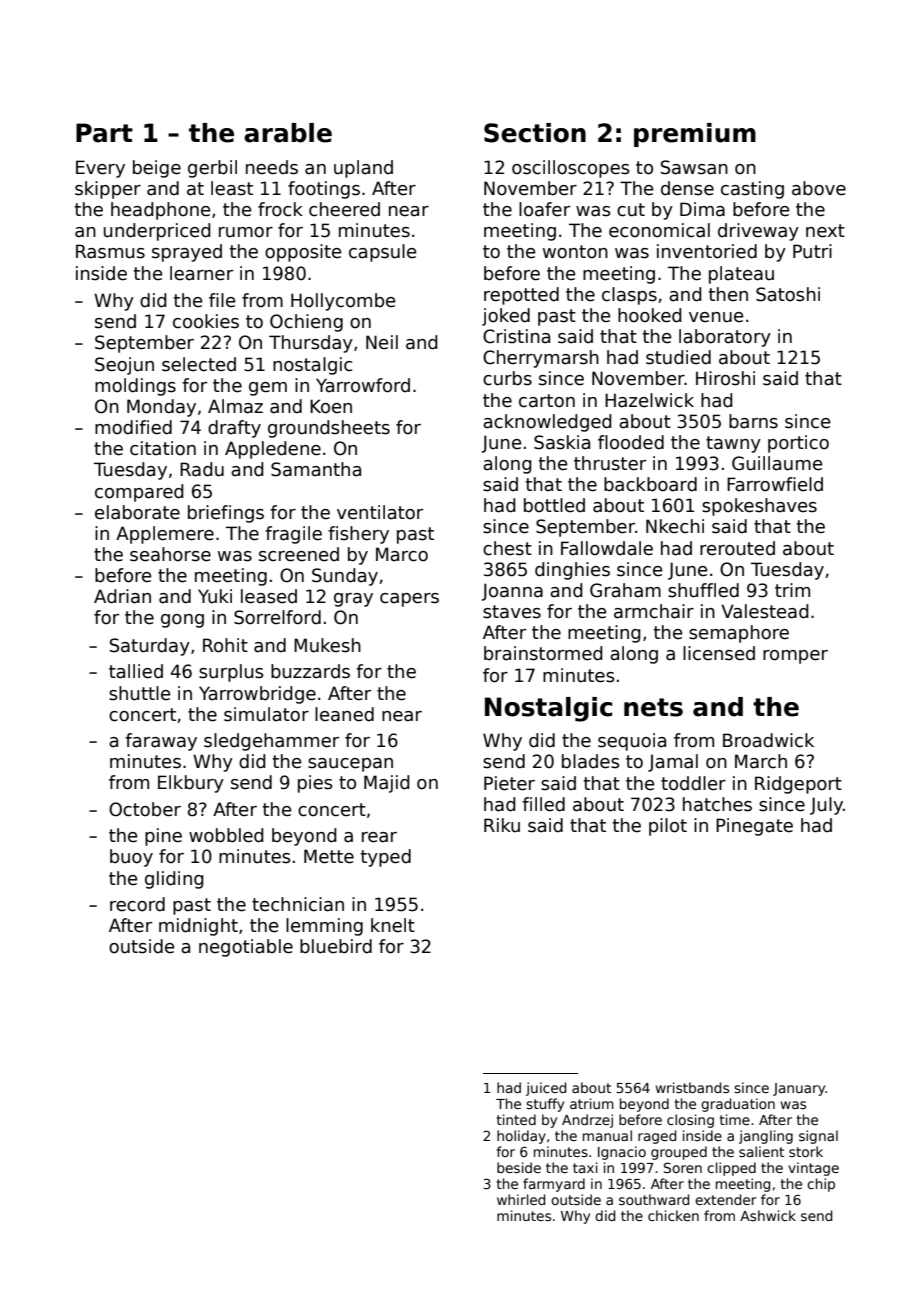 The image size is (924, 1314). What do you see at coordinates (163, 448) in the screenshot?
I see `citation` at bounding box center [163, 448].
